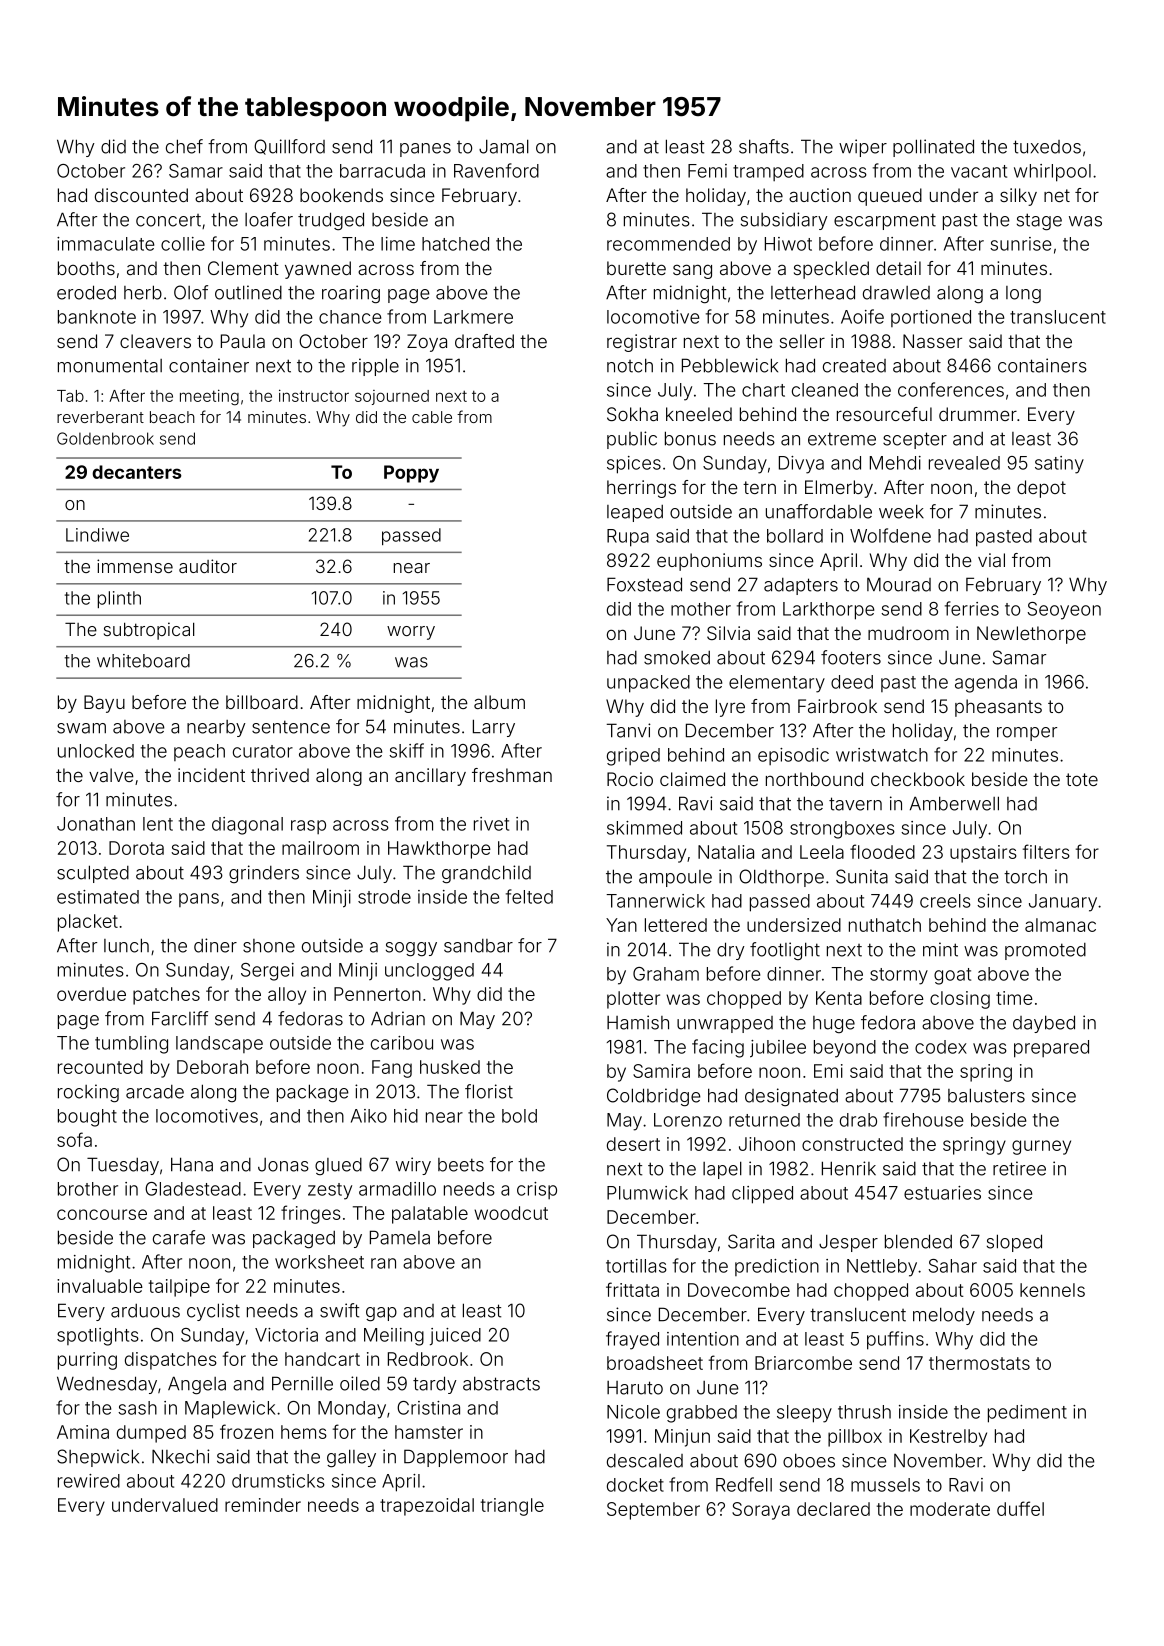 Image resolution: width=1164 pixels, height=1646 pixels. What do you see at coordinates (901, 511) in the screenshot?
I see `week` at bounding box center [901, 511].
